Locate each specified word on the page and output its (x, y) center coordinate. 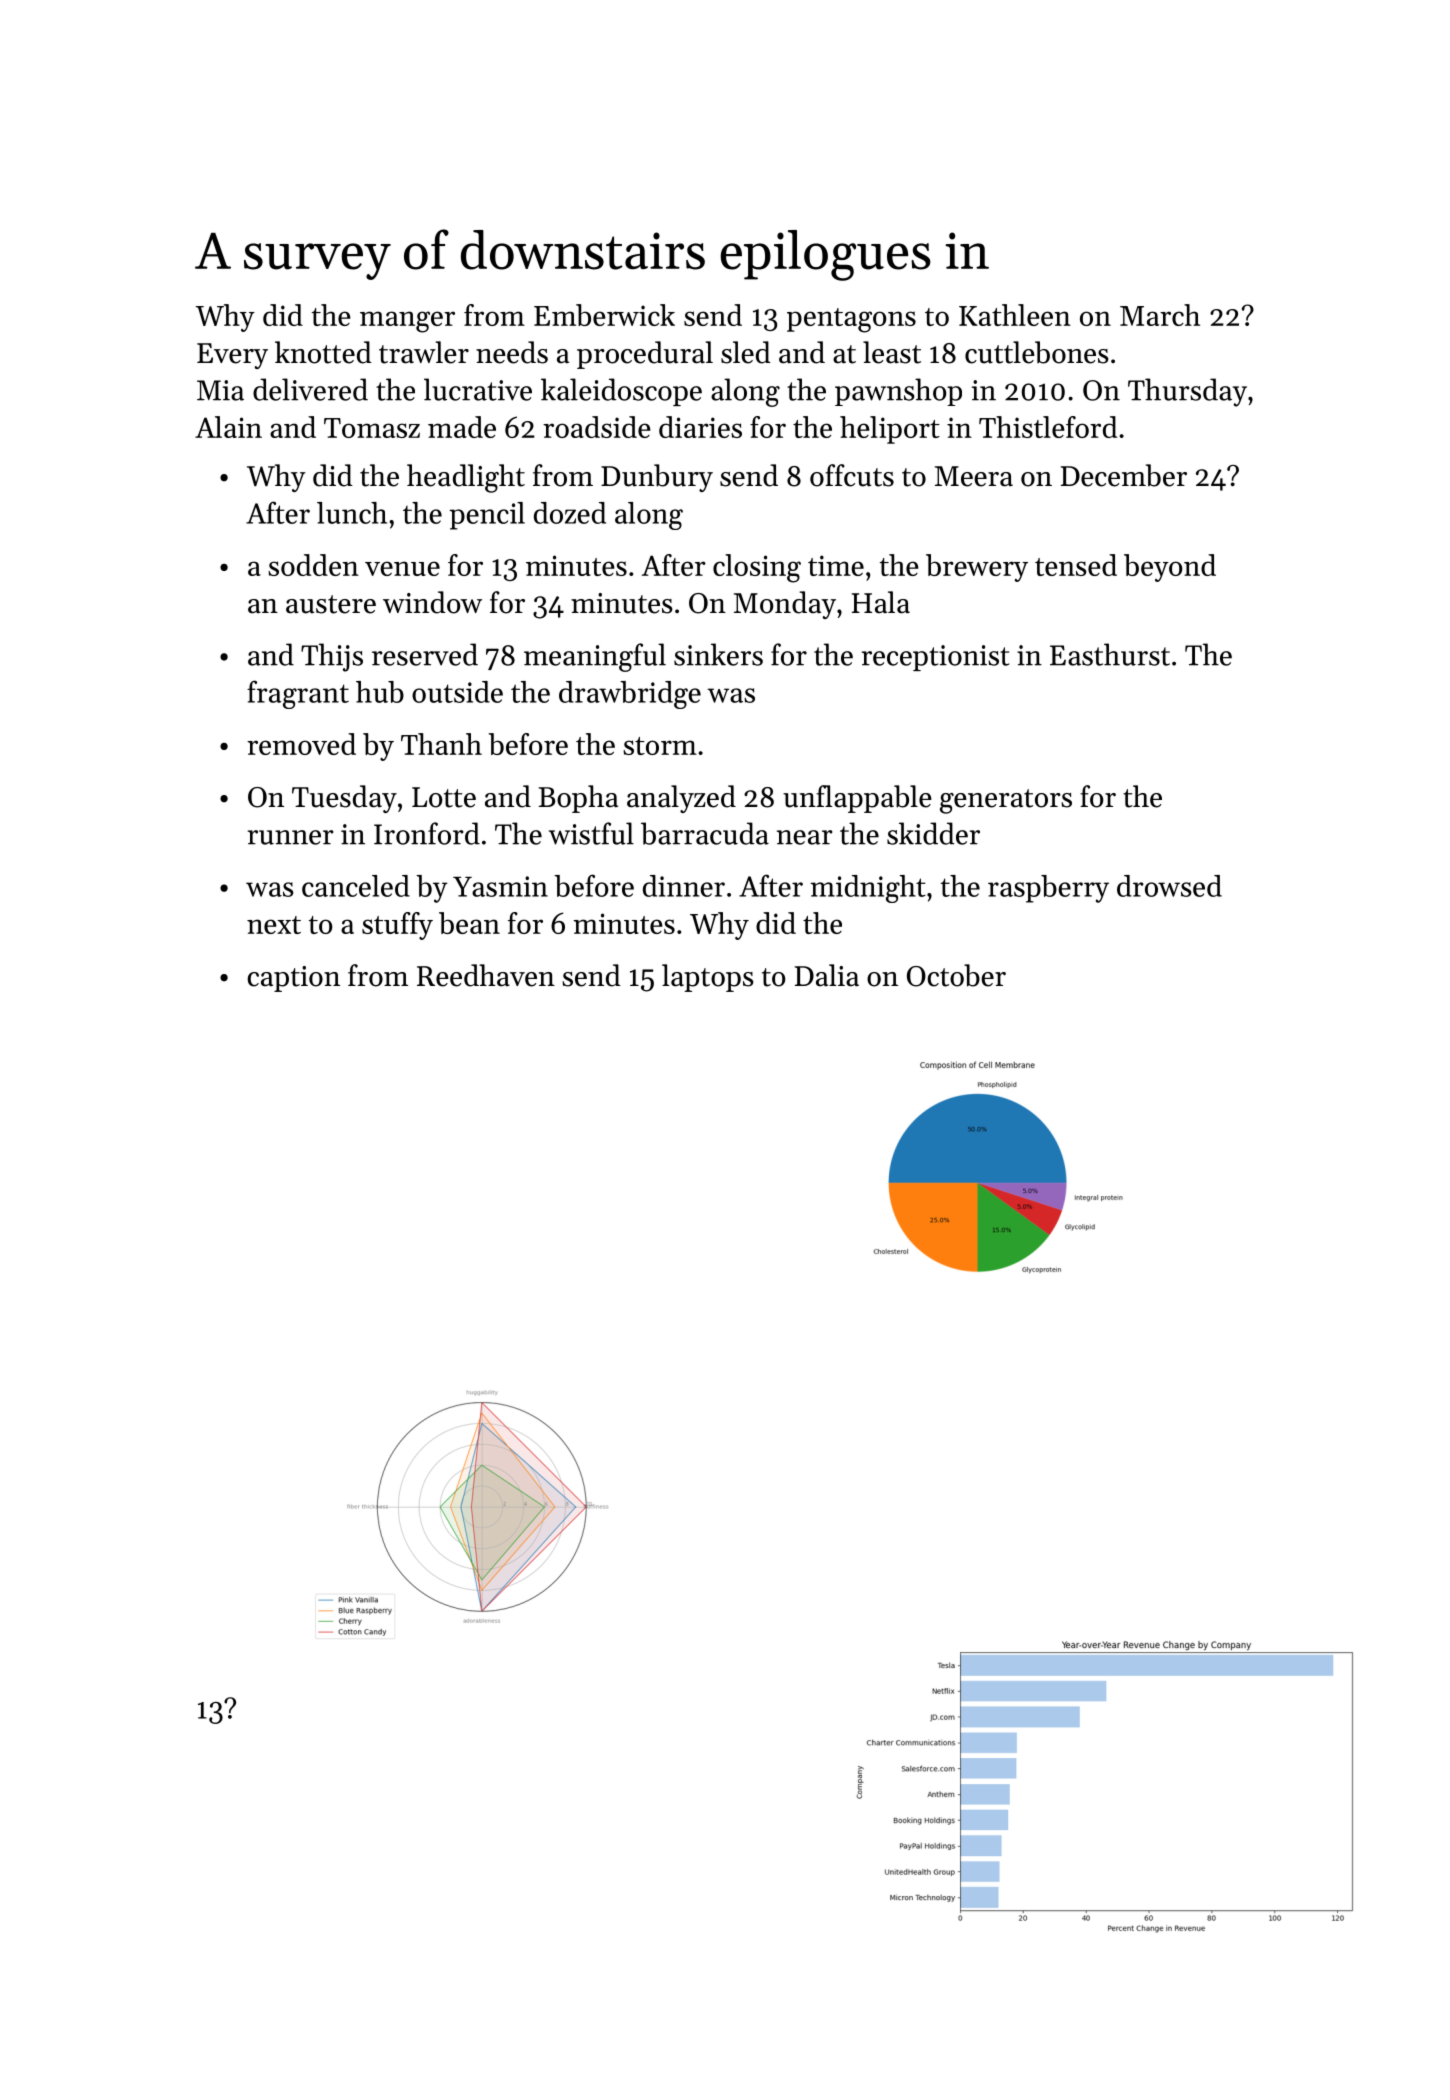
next (274, 925)
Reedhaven (486, 975)
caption (293, 979)
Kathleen (1015, 315)
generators (1006, 801)
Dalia (827, 975)
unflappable (857, 799)
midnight (868, 889)
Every (232, 356)
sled (746, 352)
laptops (708, 978)
